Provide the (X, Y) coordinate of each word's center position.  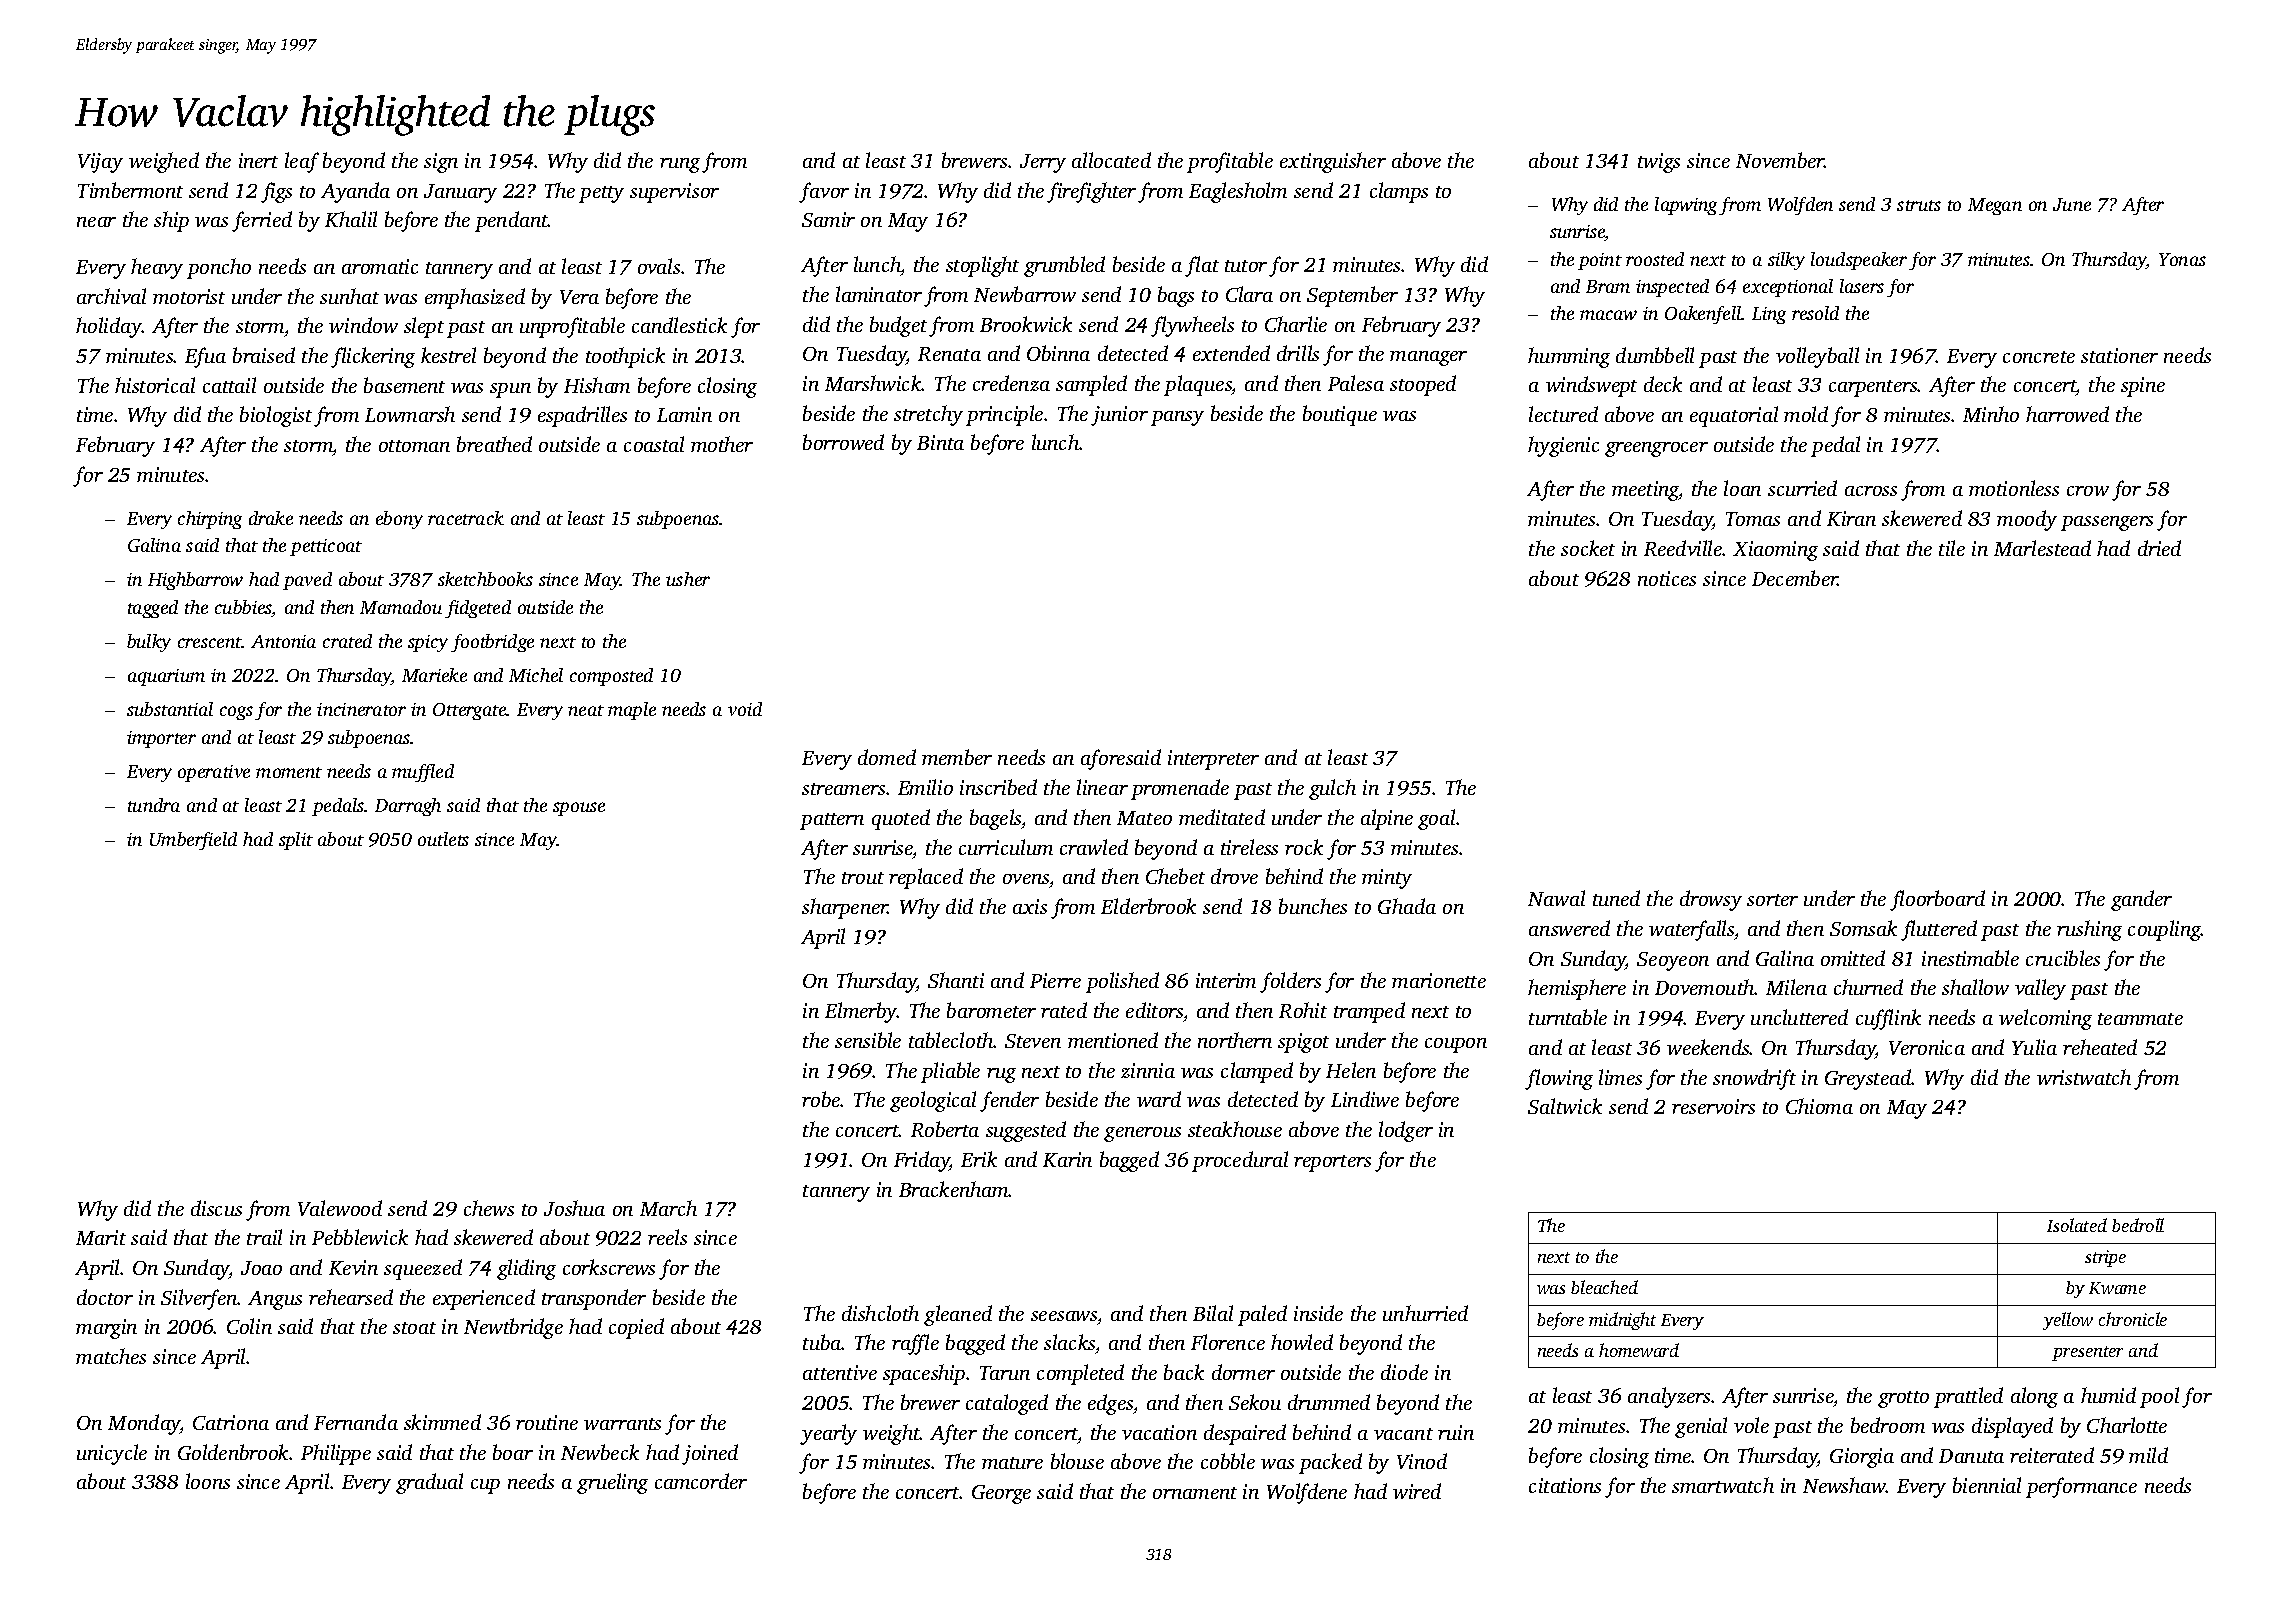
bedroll (2138, 1225)
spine (2143, 387)
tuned (1616, 898)
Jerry (1043, 163)
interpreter (1213, 760)
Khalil (351, 219)
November (1780, 160)
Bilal (1213, 1313)
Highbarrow (195, 581)
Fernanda (356, 1422)
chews (489, 1208)
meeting (1645, 491)
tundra (154, 805)
